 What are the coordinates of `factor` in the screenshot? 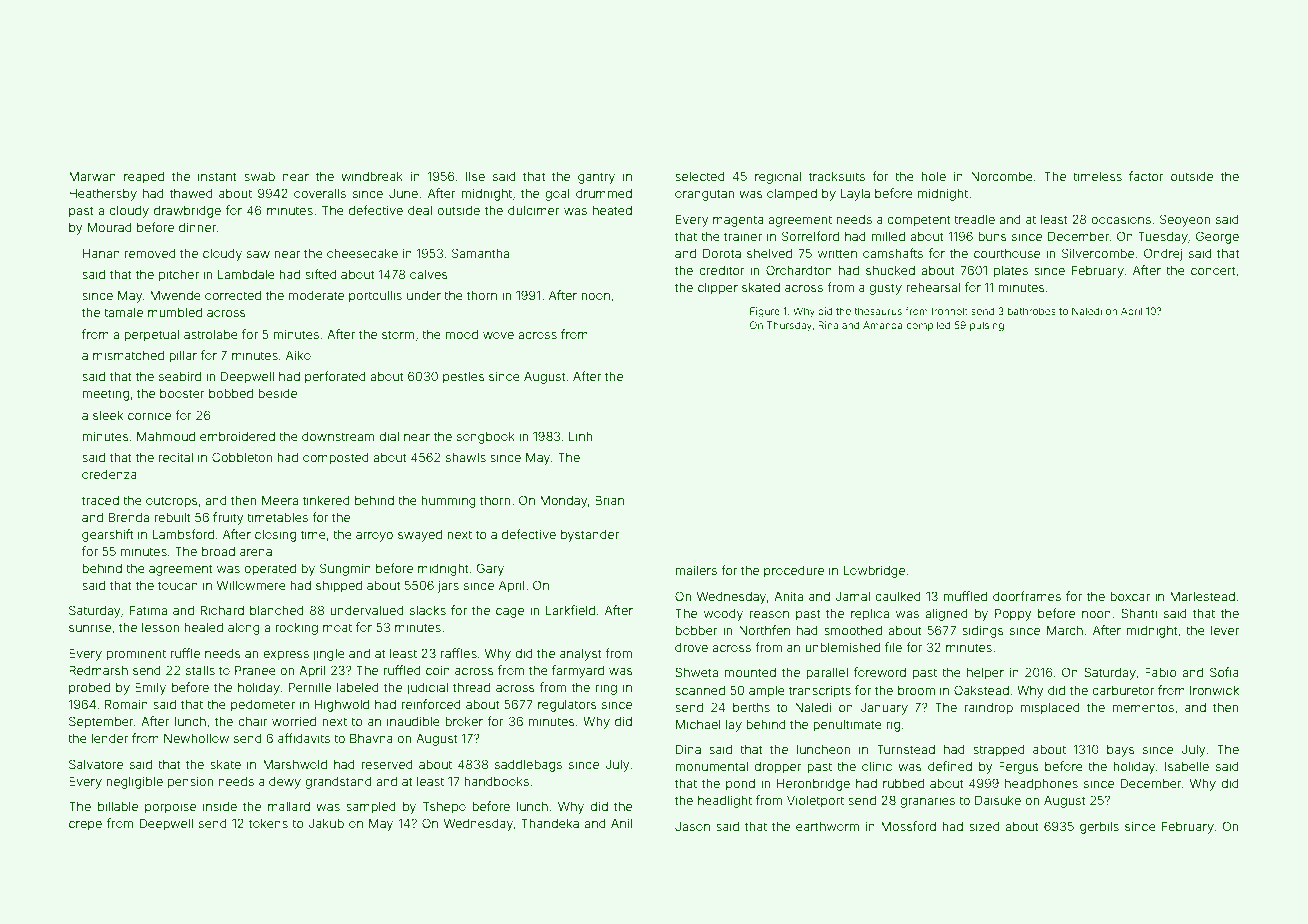 It's located at (1146, 176).
